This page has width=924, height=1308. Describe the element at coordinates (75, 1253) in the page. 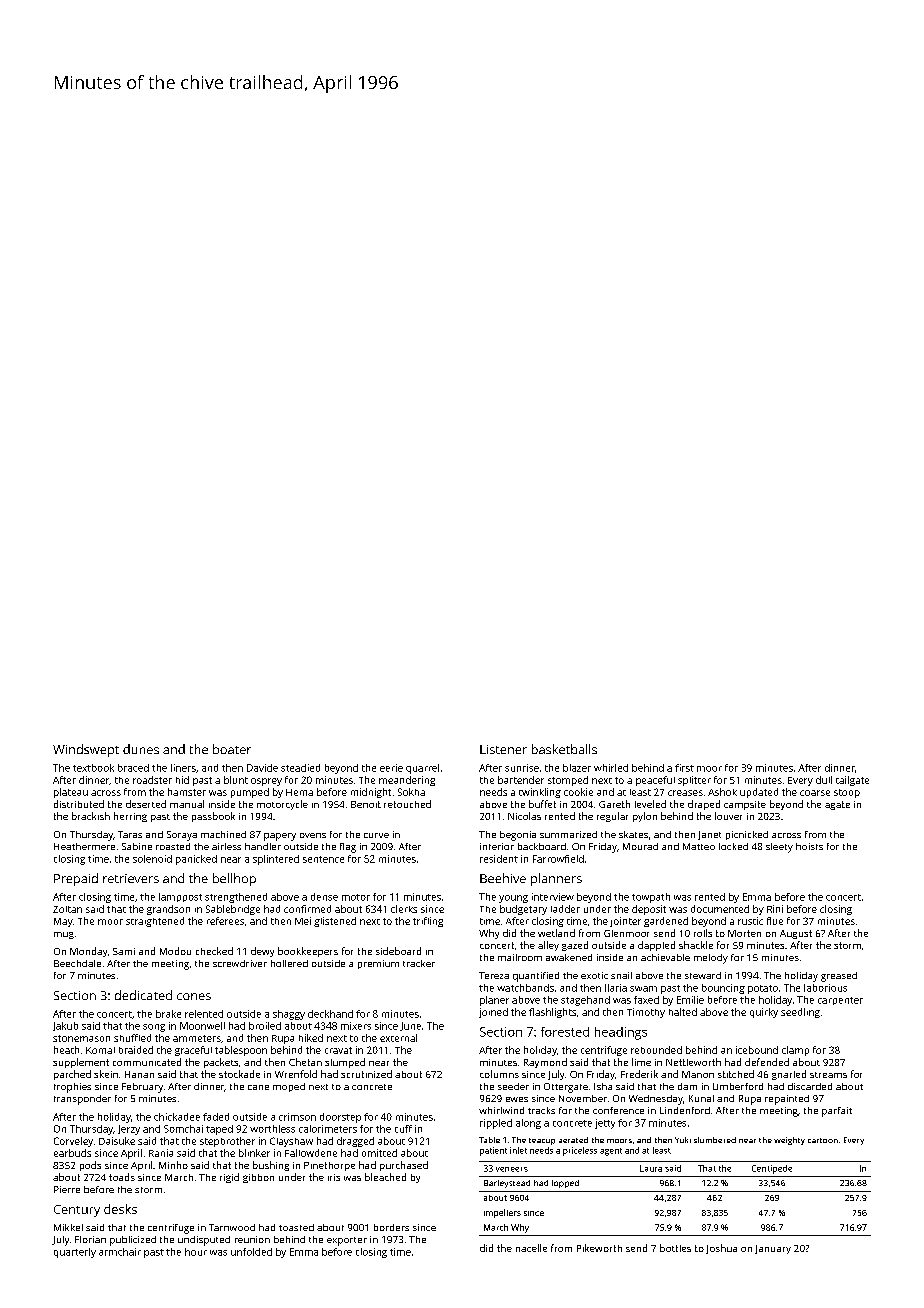

I see `quarterly` at that location.
